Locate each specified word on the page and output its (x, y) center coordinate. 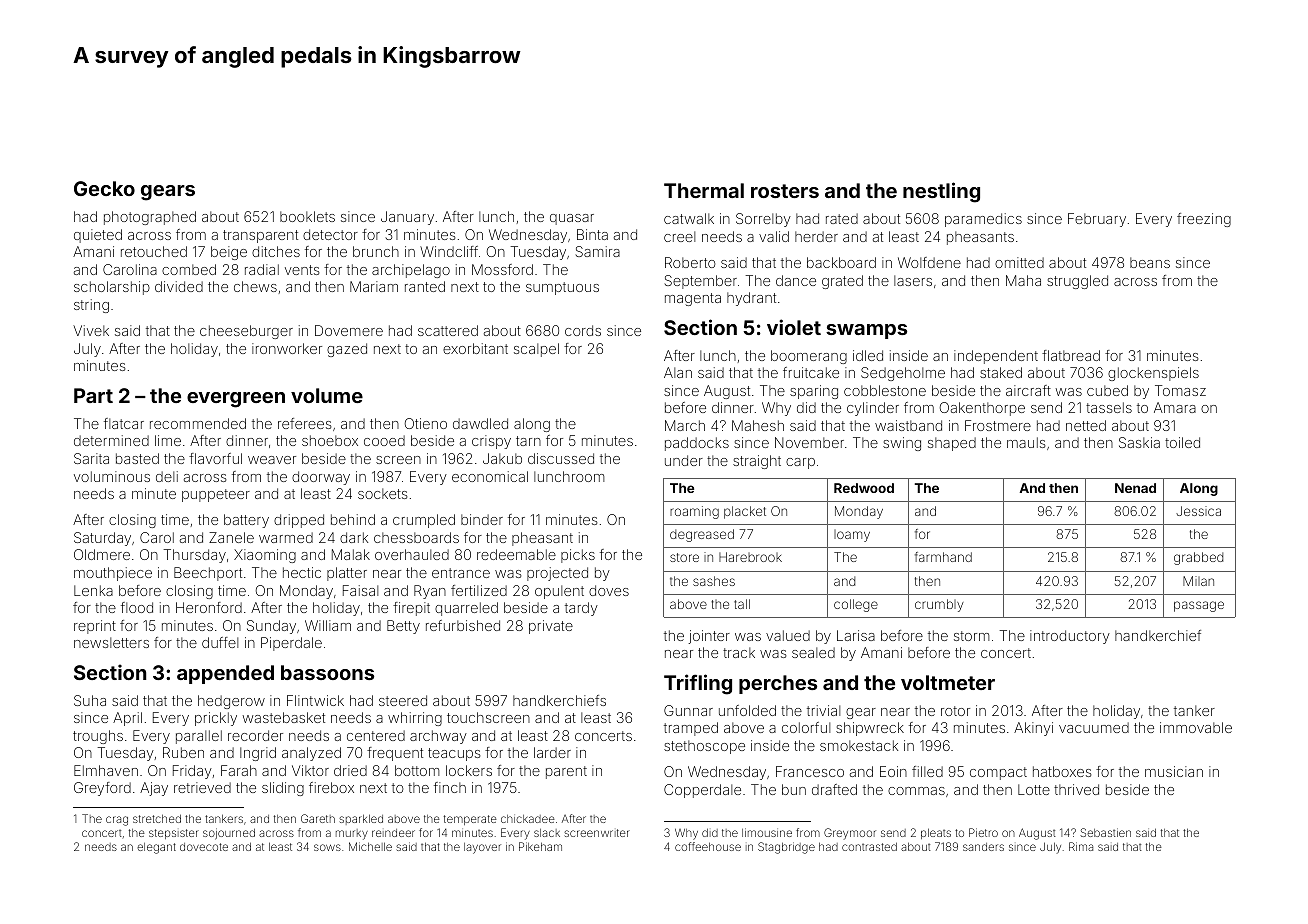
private (551, 627)
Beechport (208, 574)
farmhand (943, 557)
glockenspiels (1153, 374)
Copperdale (702, 791)
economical (490, 476)
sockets (383, 493)
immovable (1196, 727)
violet (794, 327)
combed (189, 269)
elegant (156, 848)
